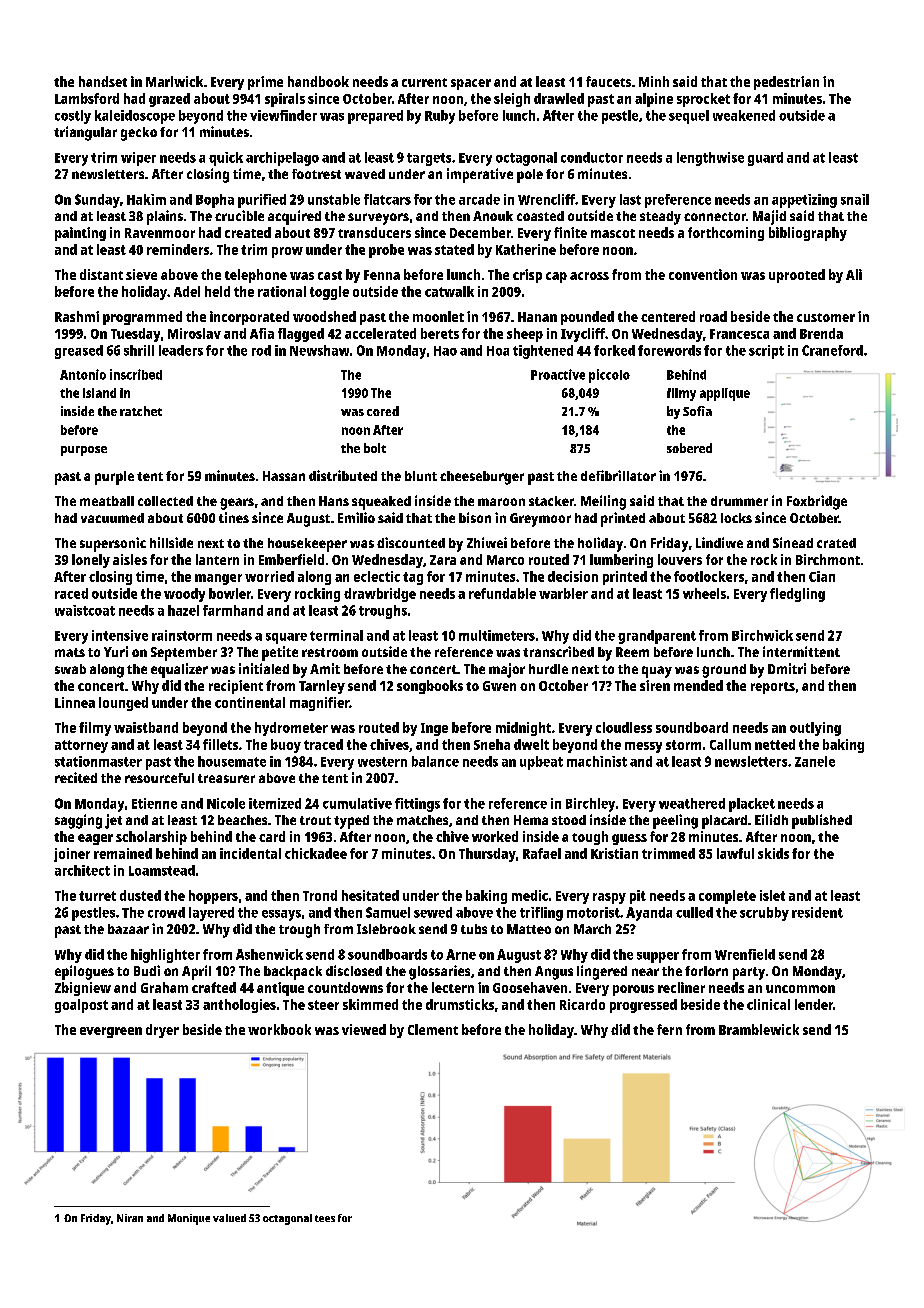 The image size is (924, 1308). I want to click on Greymoor, so click(540, 520).
